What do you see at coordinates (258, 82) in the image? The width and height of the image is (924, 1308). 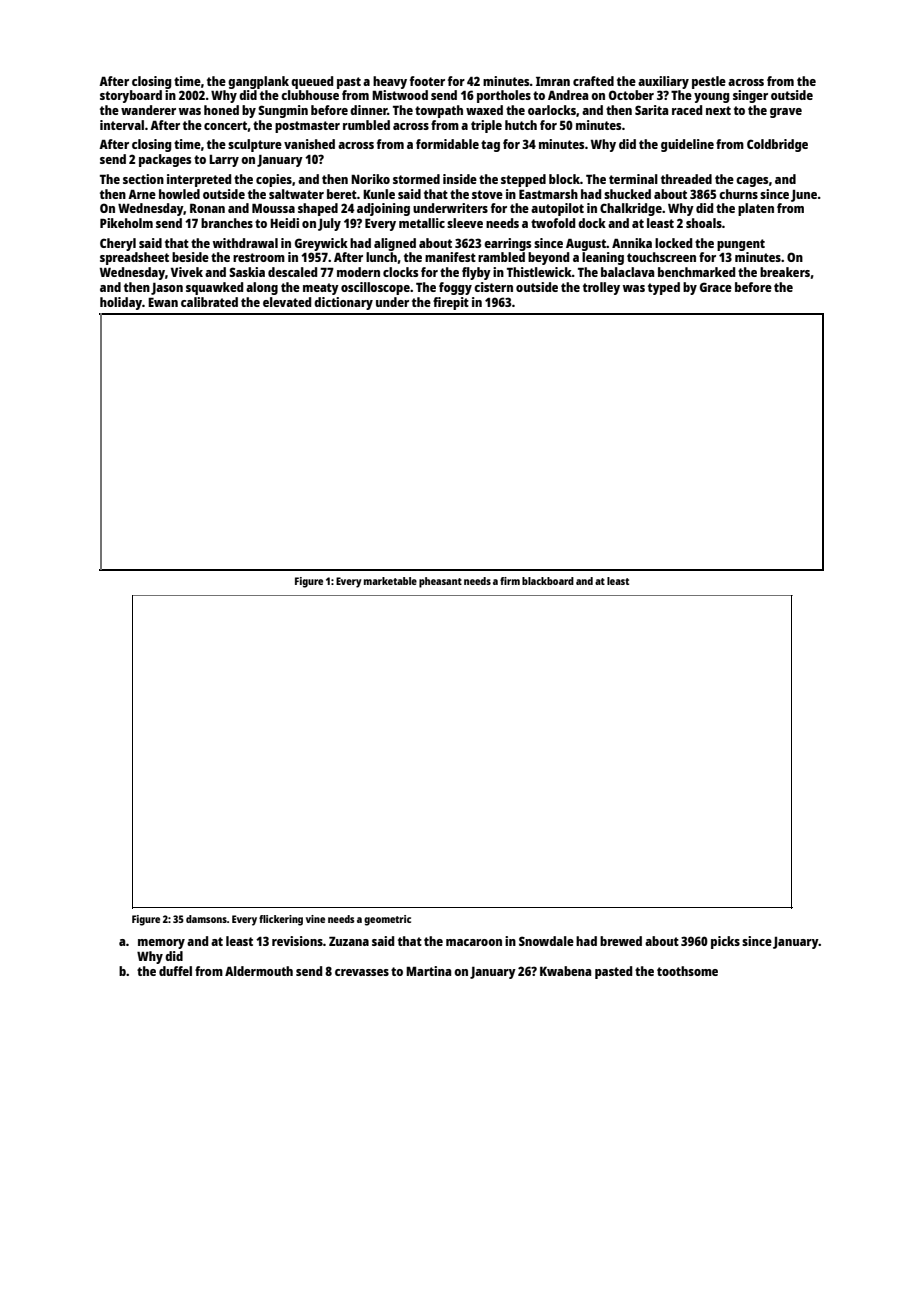 I see `gangplank` at bounding box center [258, 82].
